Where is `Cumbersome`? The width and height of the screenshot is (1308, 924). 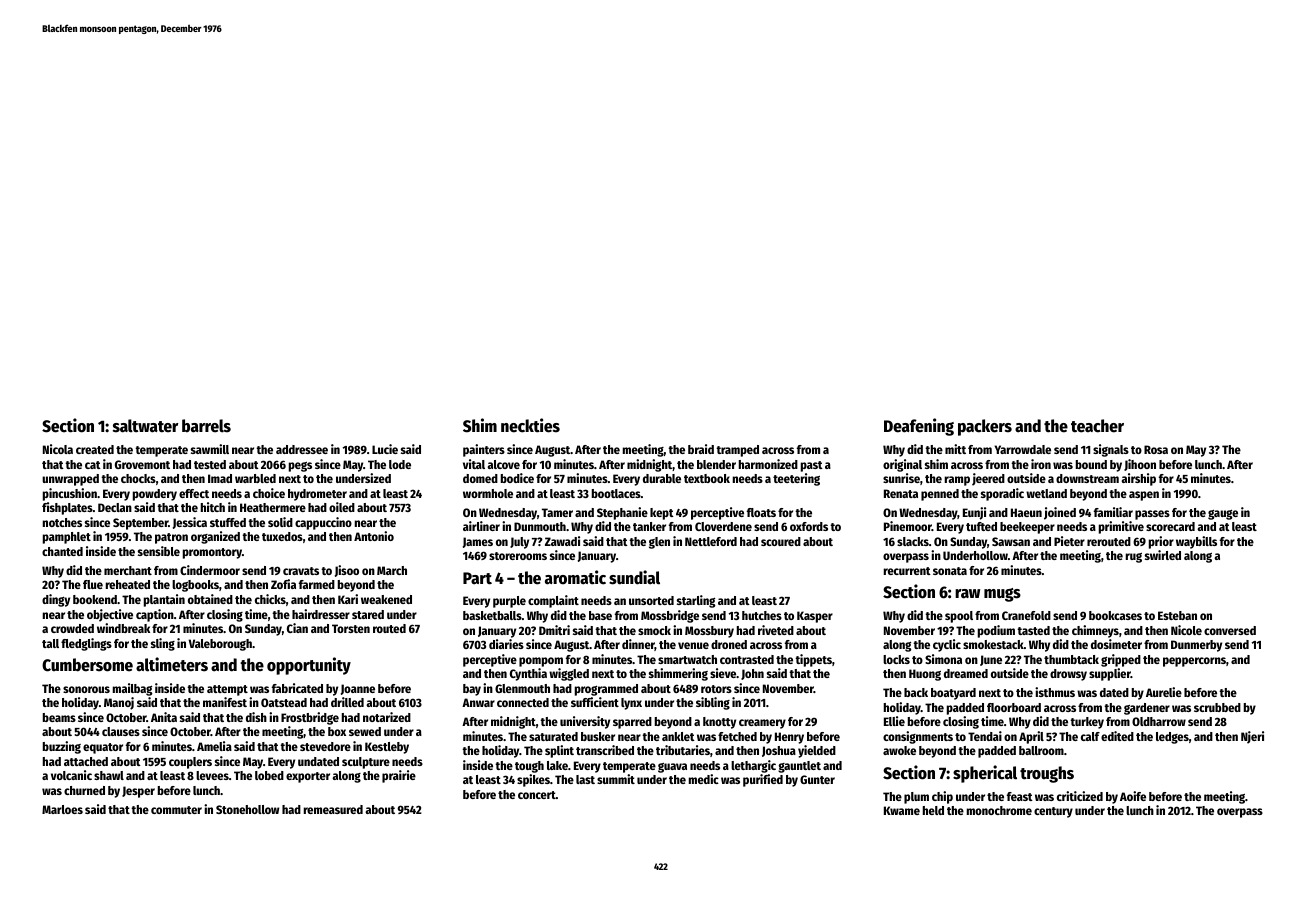 Cumbersome is located at coordinates (87, 665).
